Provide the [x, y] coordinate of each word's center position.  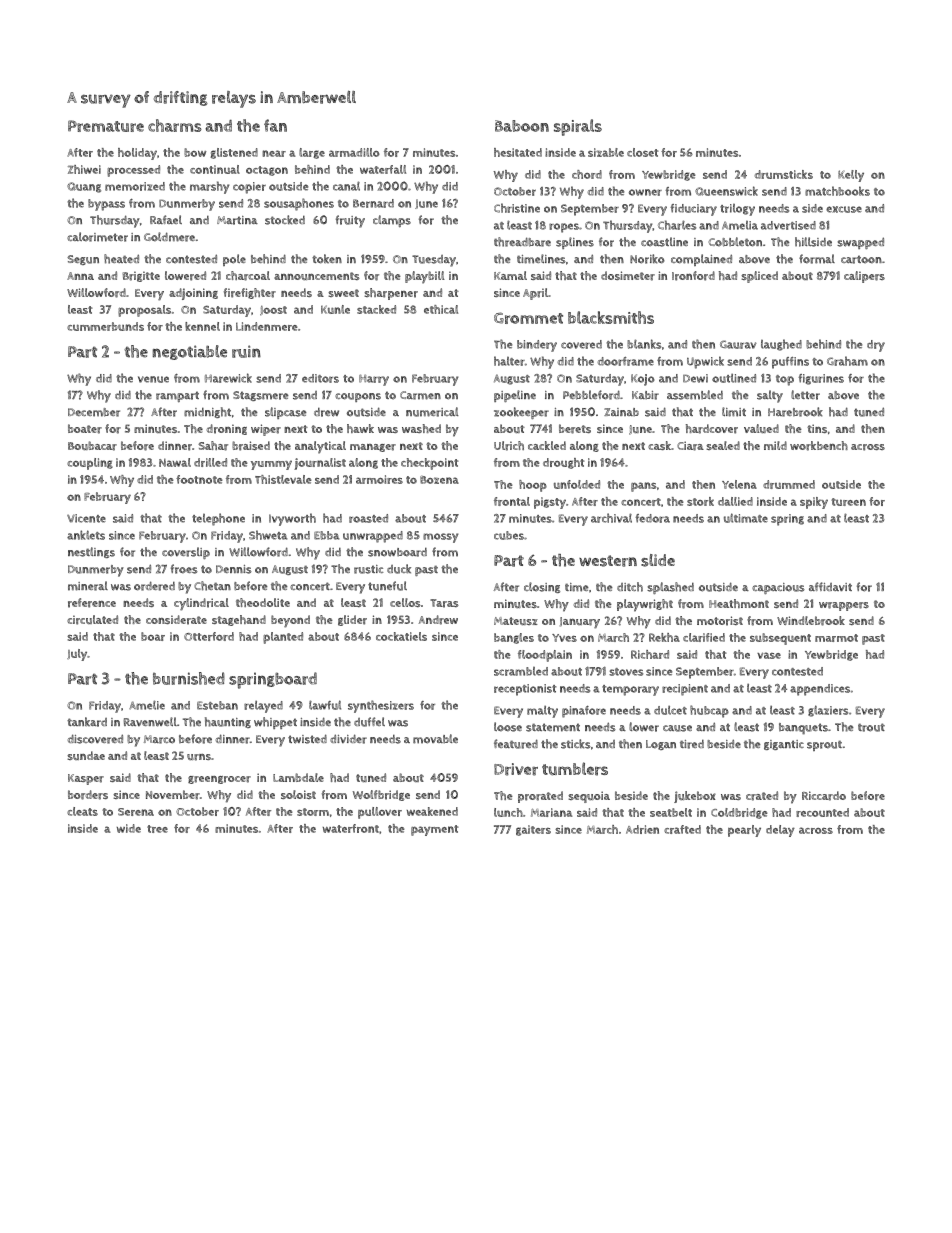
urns [199, 757]
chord [587, 174]
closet [643, 152]
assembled [695, 395]
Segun [83, 260]
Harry [374, 380]
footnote [199, 479]
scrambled [521, 671]
